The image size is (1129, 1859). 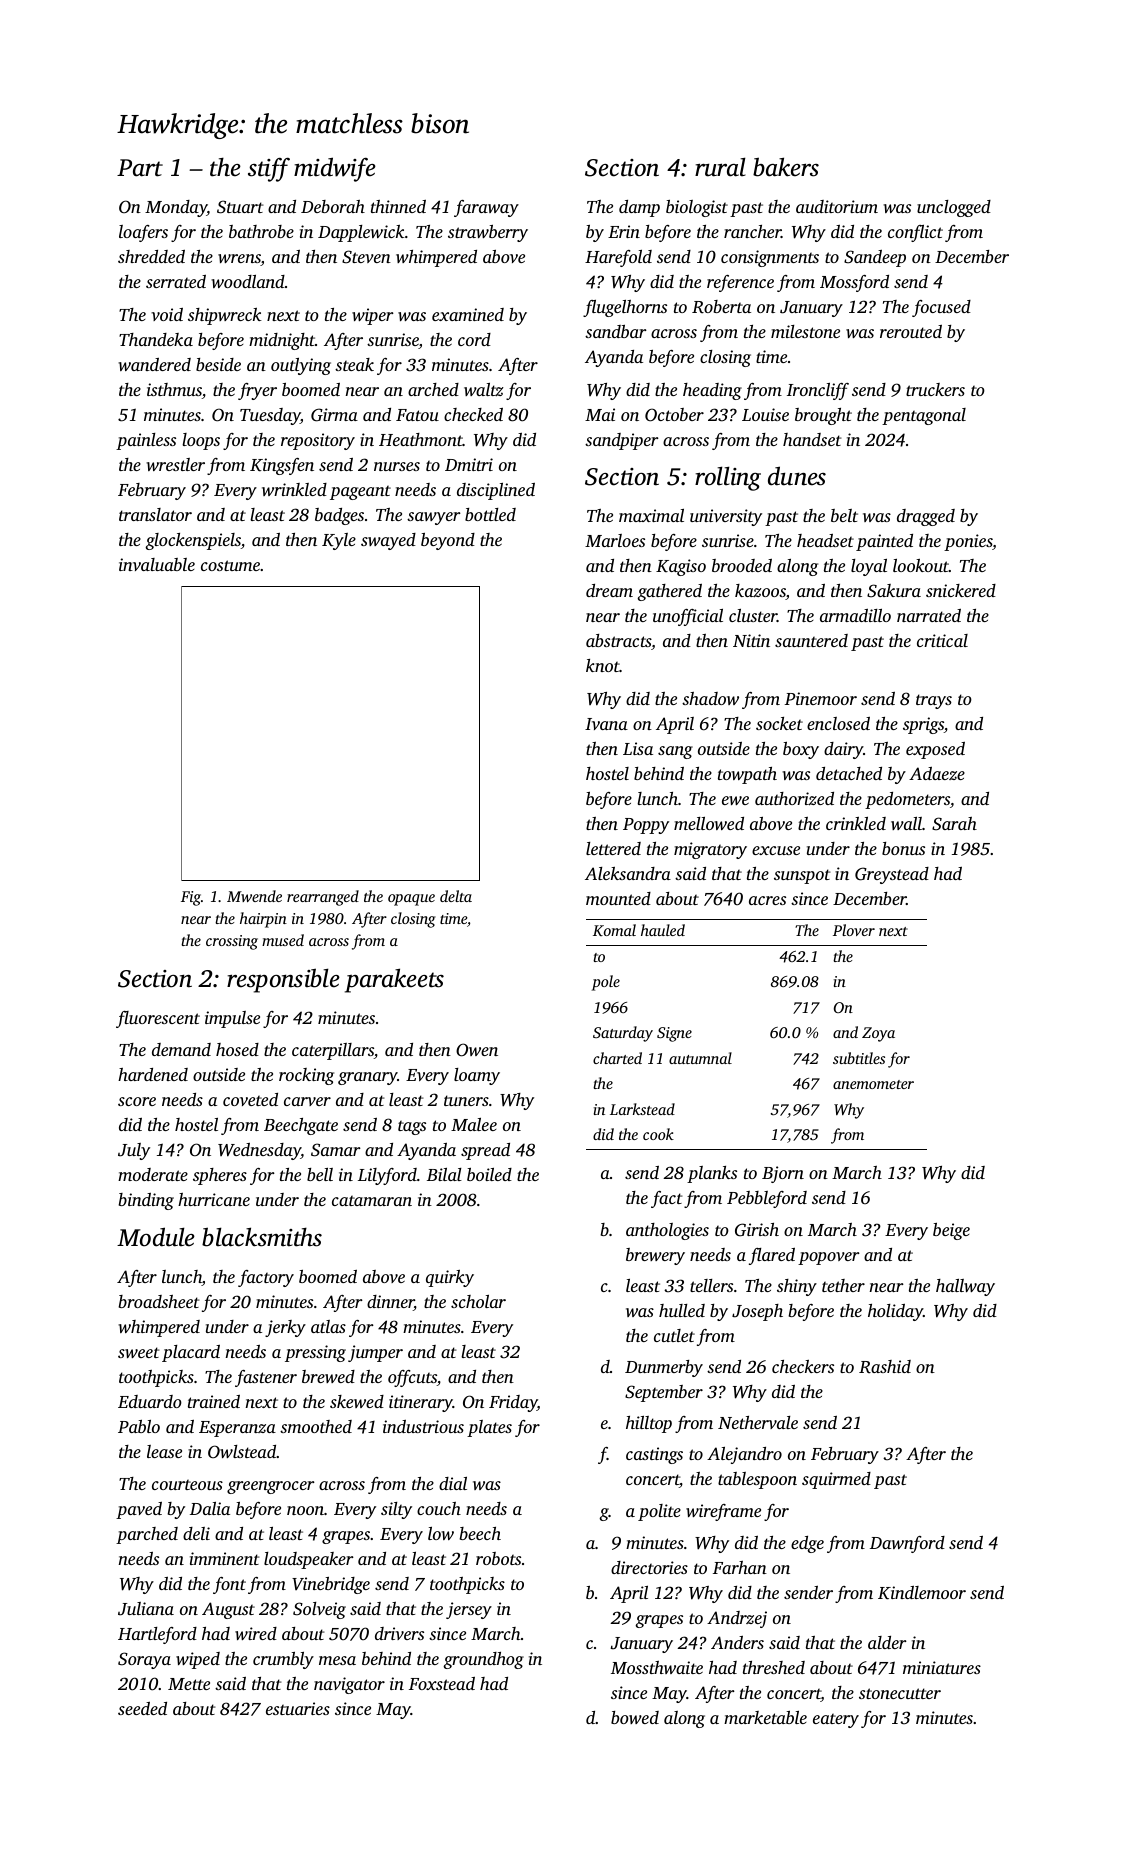 I want to click on towpath, so click(x=747, y=775).
